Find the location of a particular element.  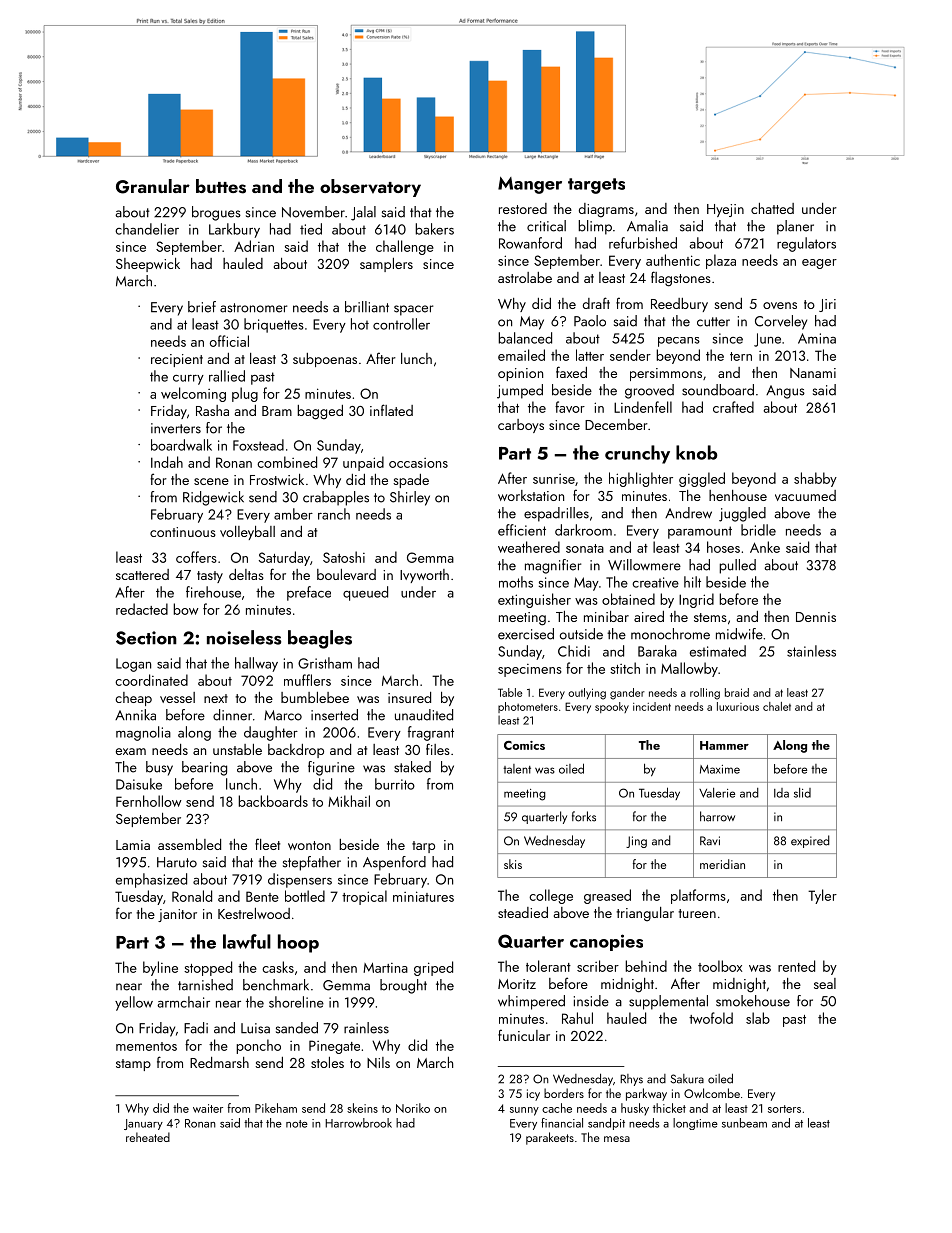

magnifier is located at coordinates (553, 566).
